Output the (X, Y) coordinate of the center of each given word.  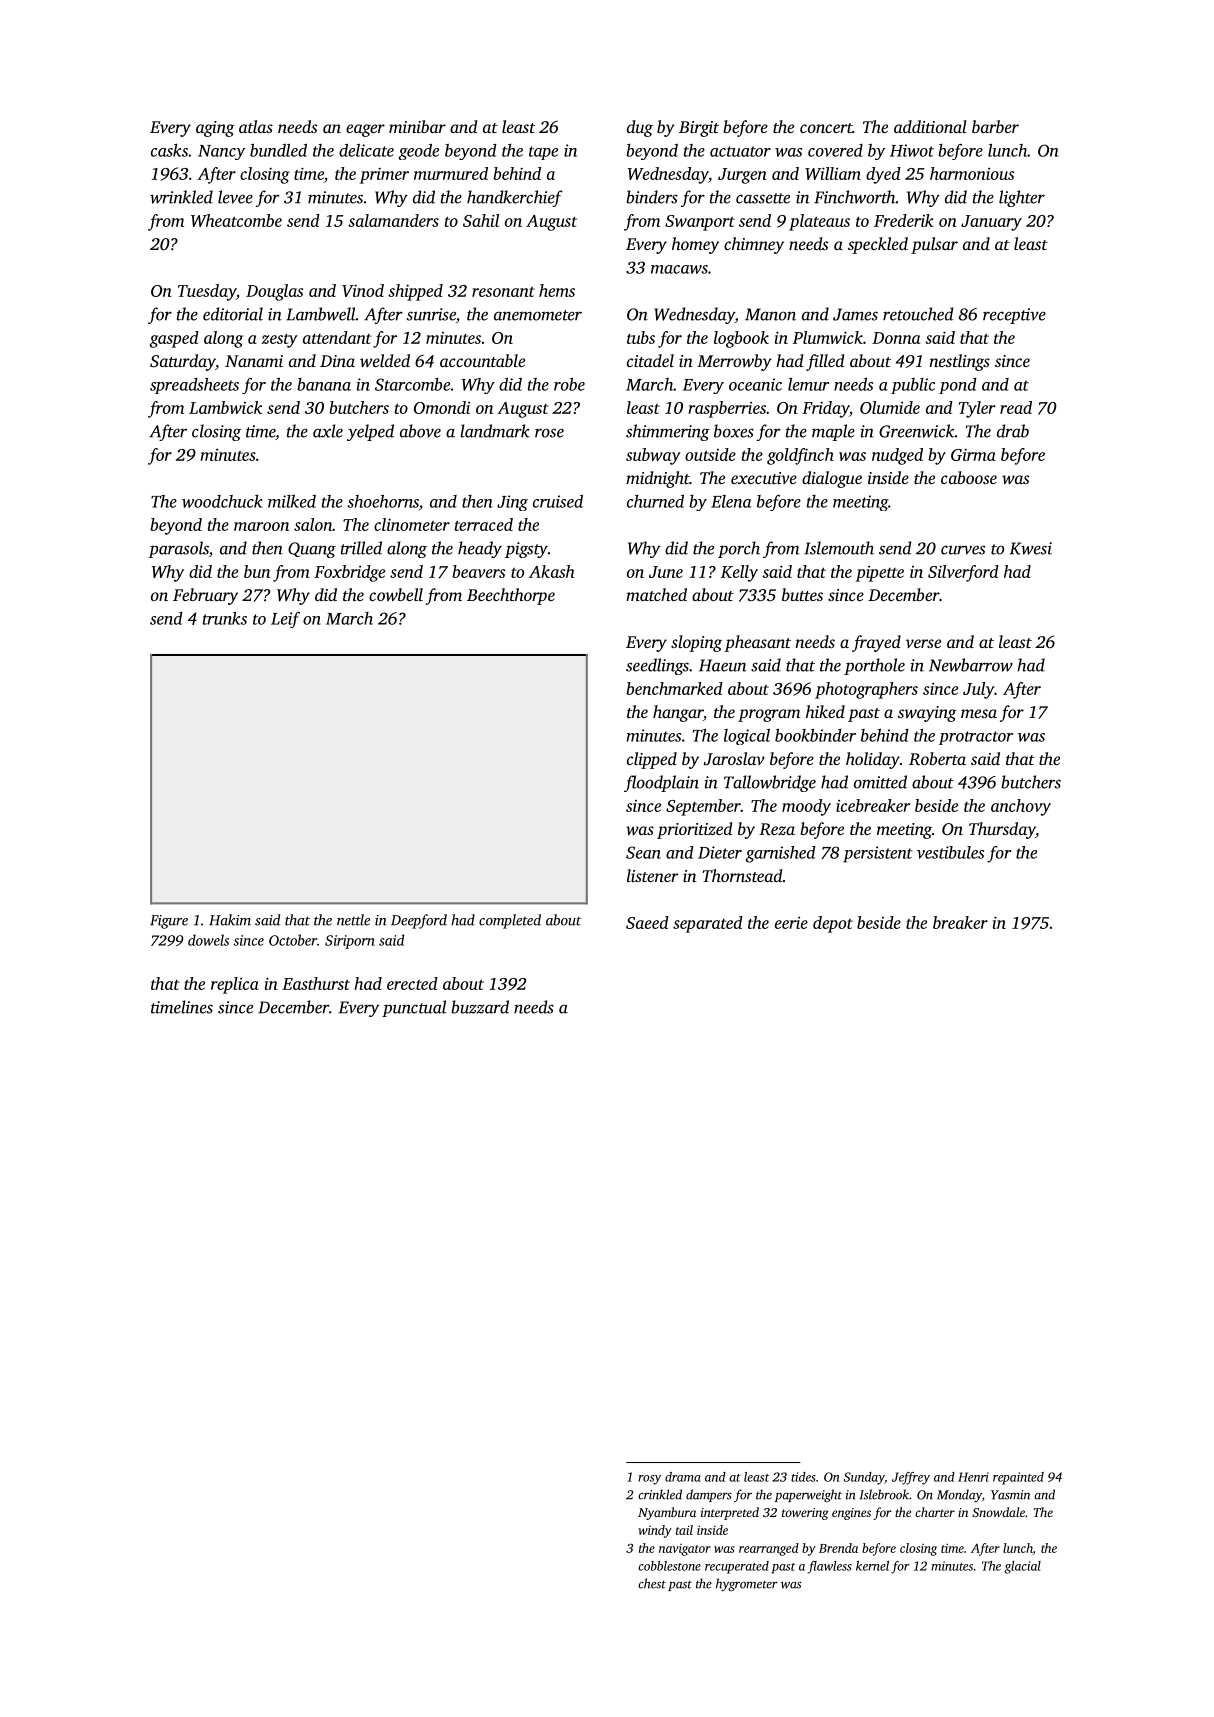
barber (995, 126)
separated (708, 924)
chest (652, 1583)
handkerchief (515, 198)
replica (235, 985)
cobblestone (669, 1566)
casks (169, 150)
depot (833, 924)
